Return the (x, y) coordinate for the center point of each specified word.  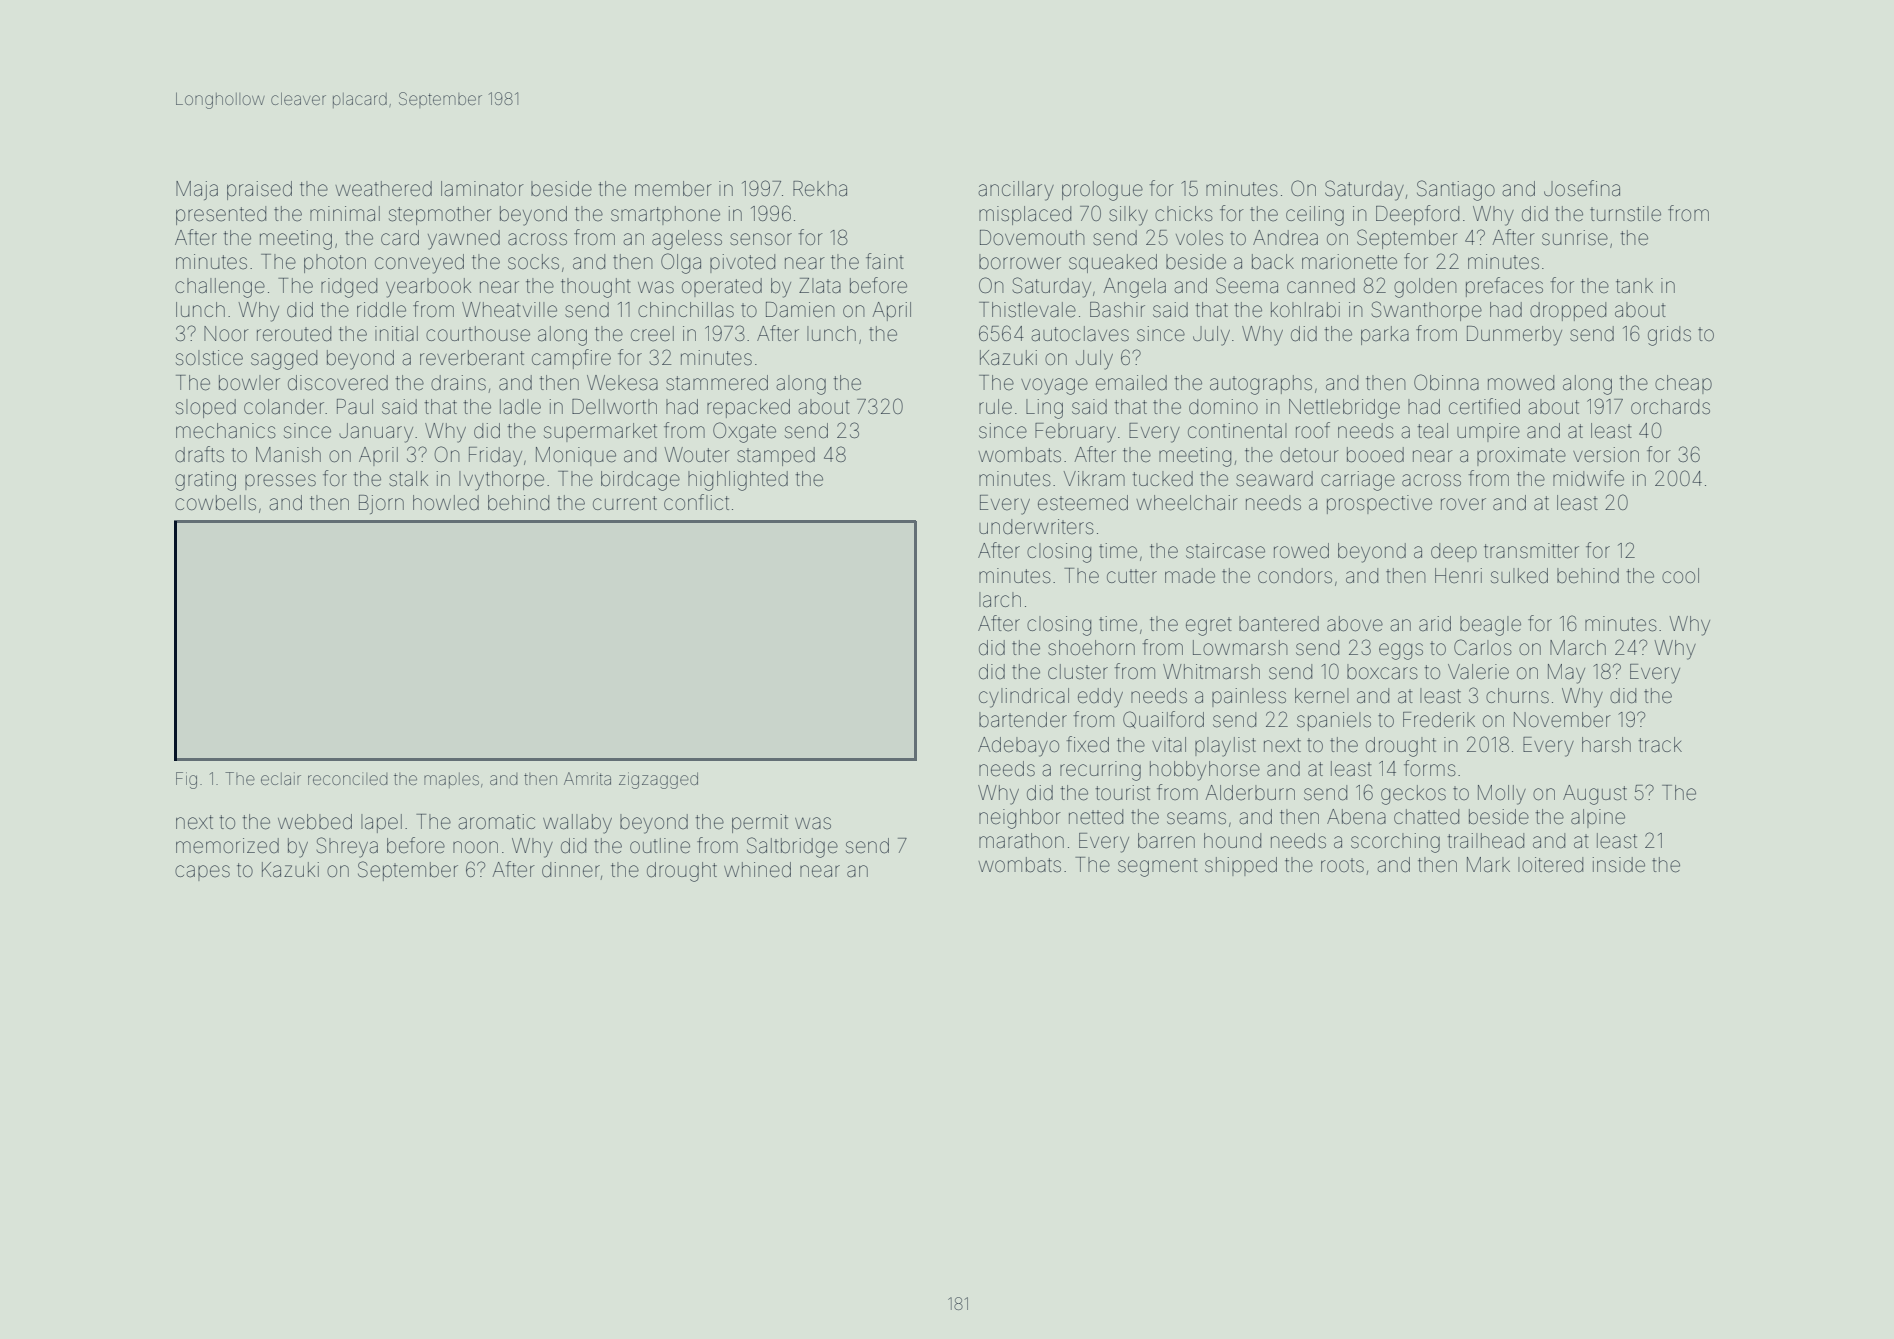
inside (1619, 865)
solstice (209, 358)
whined (757, 869)
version (1606, 455)
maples (451, 780)
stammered (717, 382)
